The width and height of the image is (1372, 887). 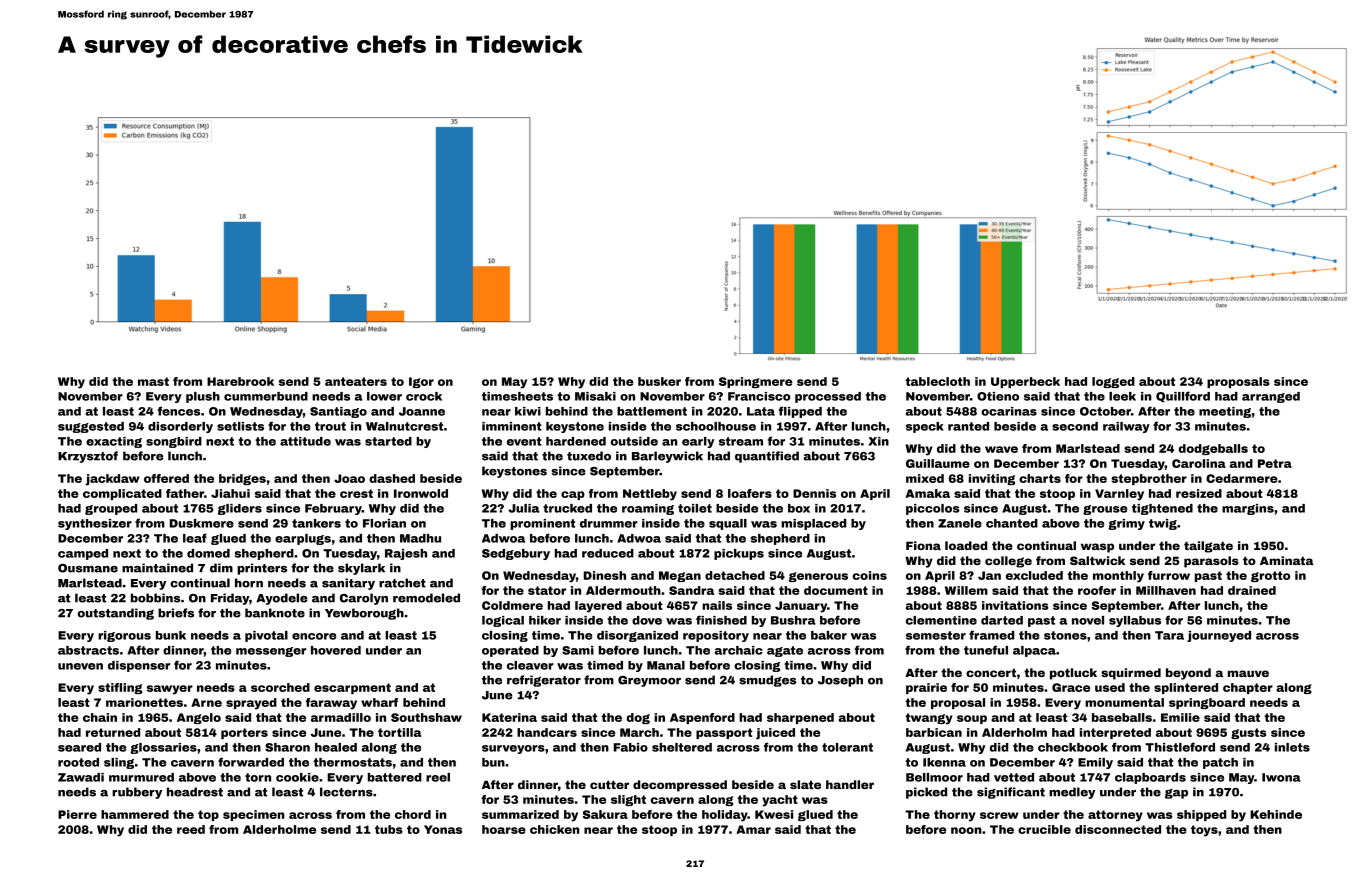 I want to click on domed, so click(x=208, y=553).
